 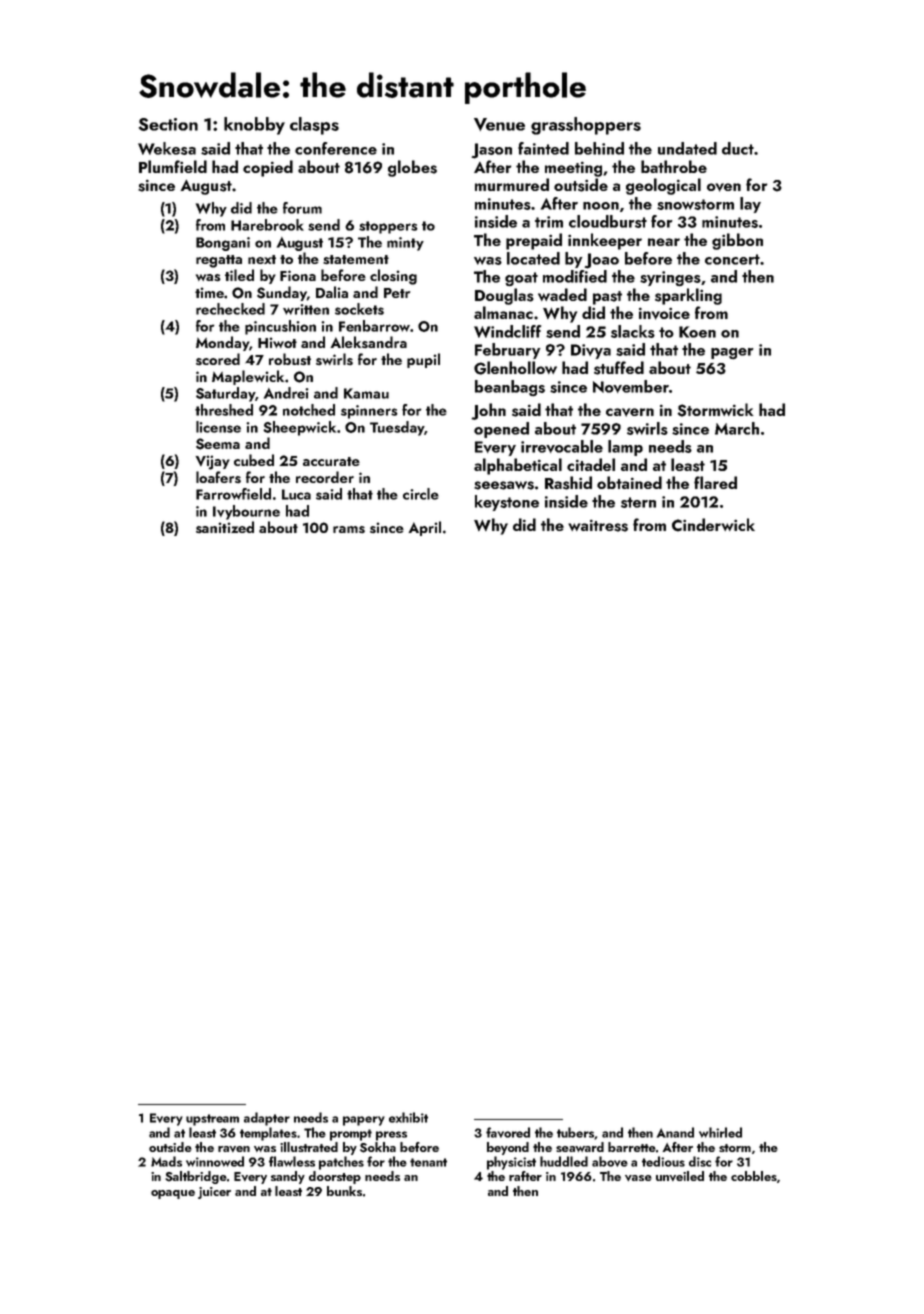 What do you see at coordinates (508, 1132) in the page?
I see `favored` at bounding box center [508, 1132].
